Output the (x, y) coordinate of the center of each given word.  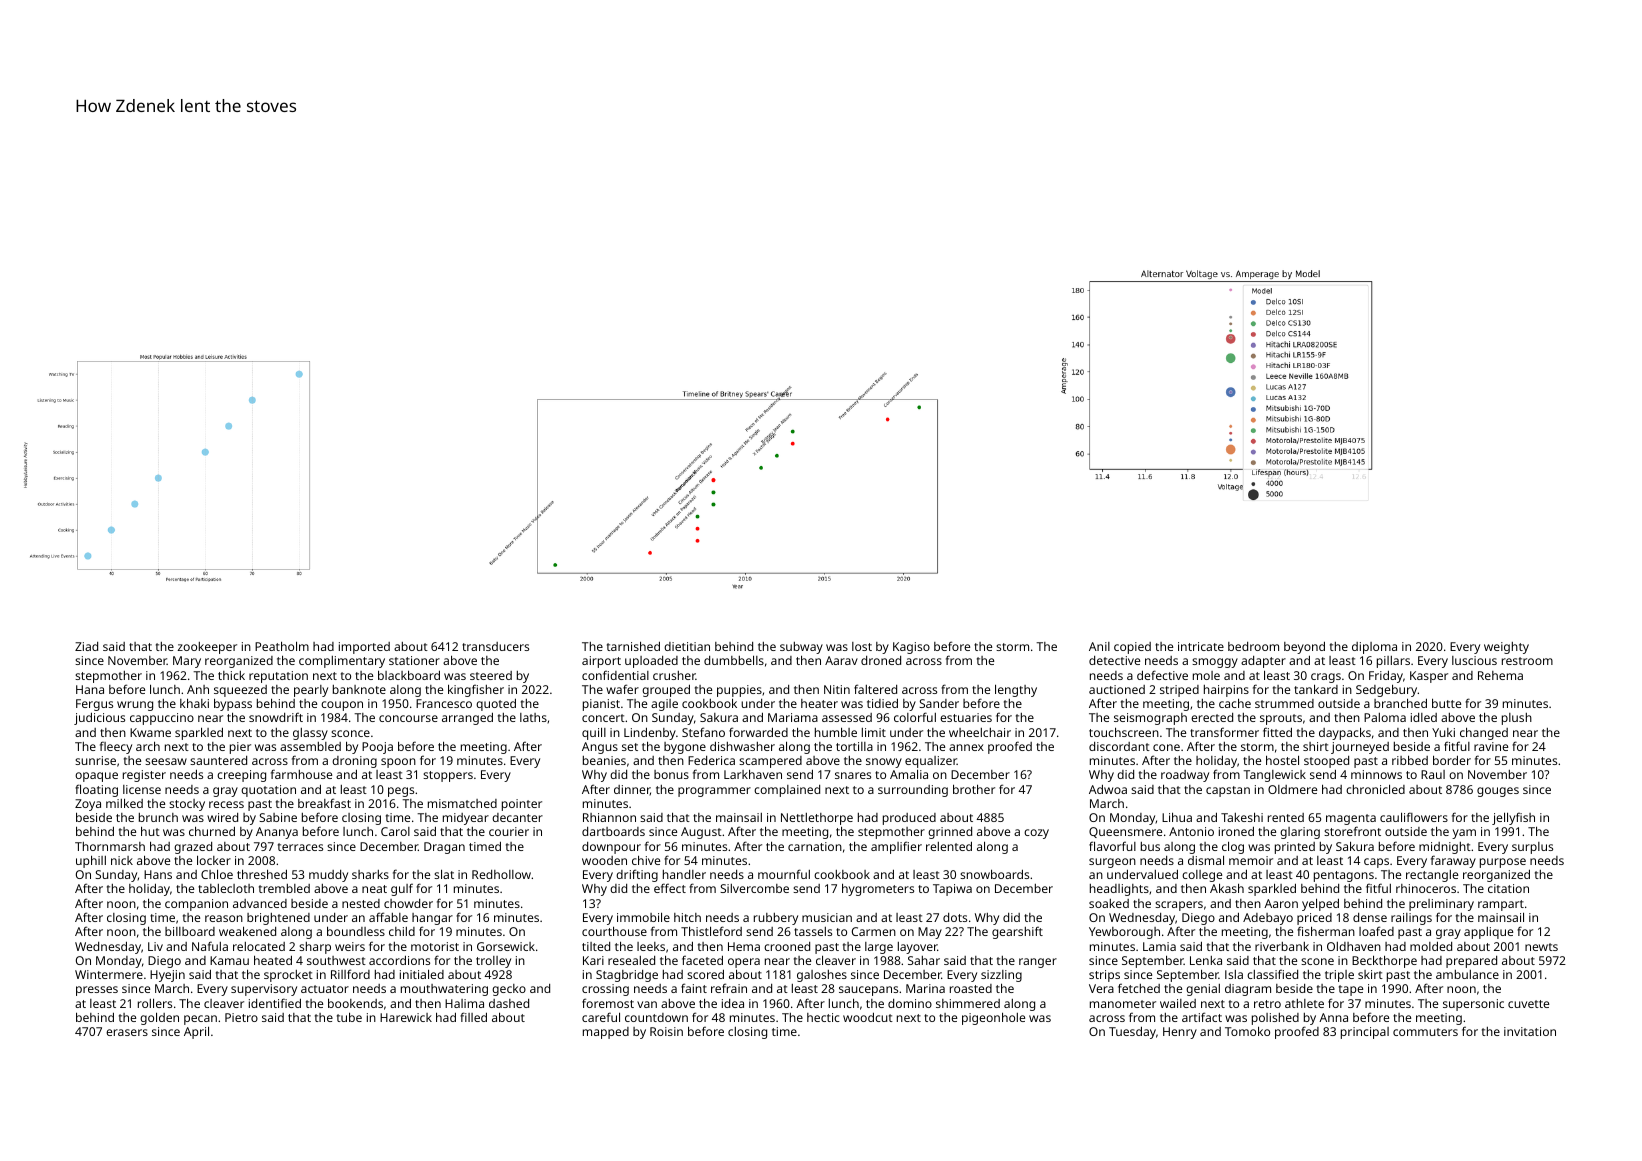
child (402, 931)
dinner (632, 790)
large (879, 948)
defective (1162, 675)
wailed (1178, 1003)
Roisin (666, 1031)
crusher (674, 675)
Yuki (1443, 732)
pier (240, 748)
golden (159, 1018)
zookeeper (207, 648)
